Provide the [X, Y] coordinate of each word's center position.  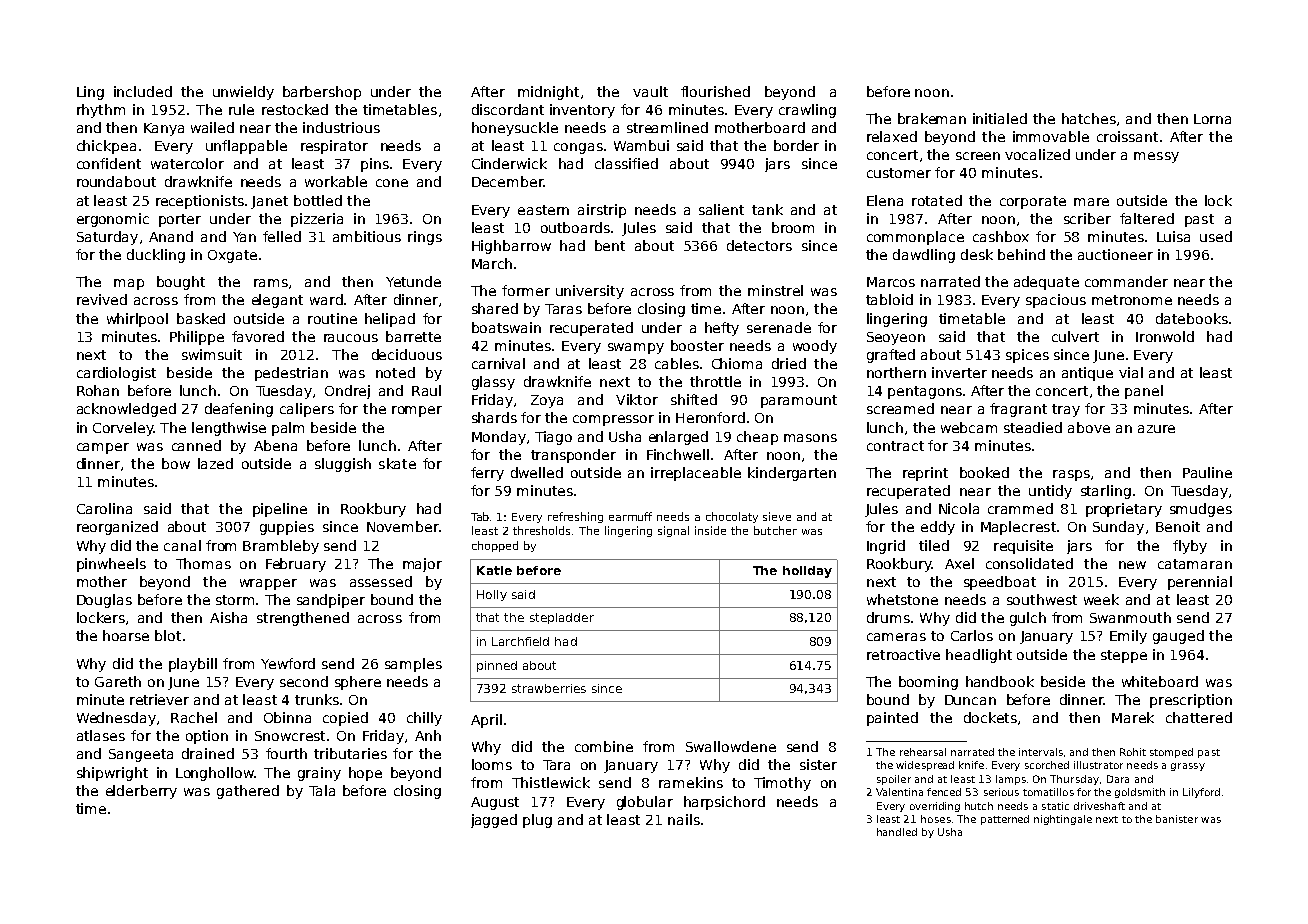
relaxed [892, 136]
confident [109, 163]
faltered [1147, 218]
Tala [322, 790]
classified [626, 163]
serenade [779, 327]
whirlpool [137, 320]
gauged [1178, 637]
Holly [492, 595]
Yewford [288, 663]
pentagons [925, 392]
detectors [759, 245]
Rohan [98, 390]
